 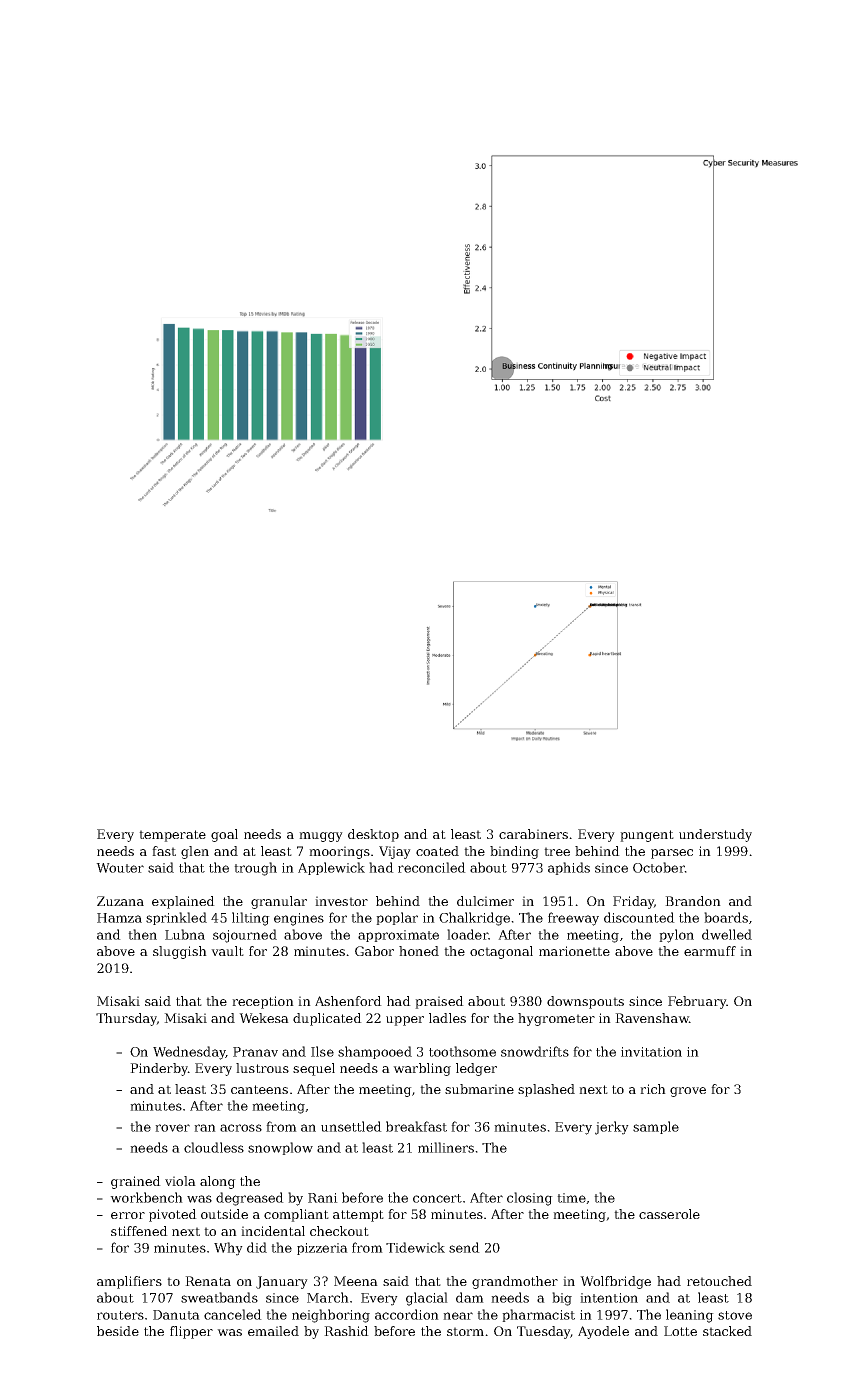 I want to click on shampooed, so click(x=375, y=1052).
